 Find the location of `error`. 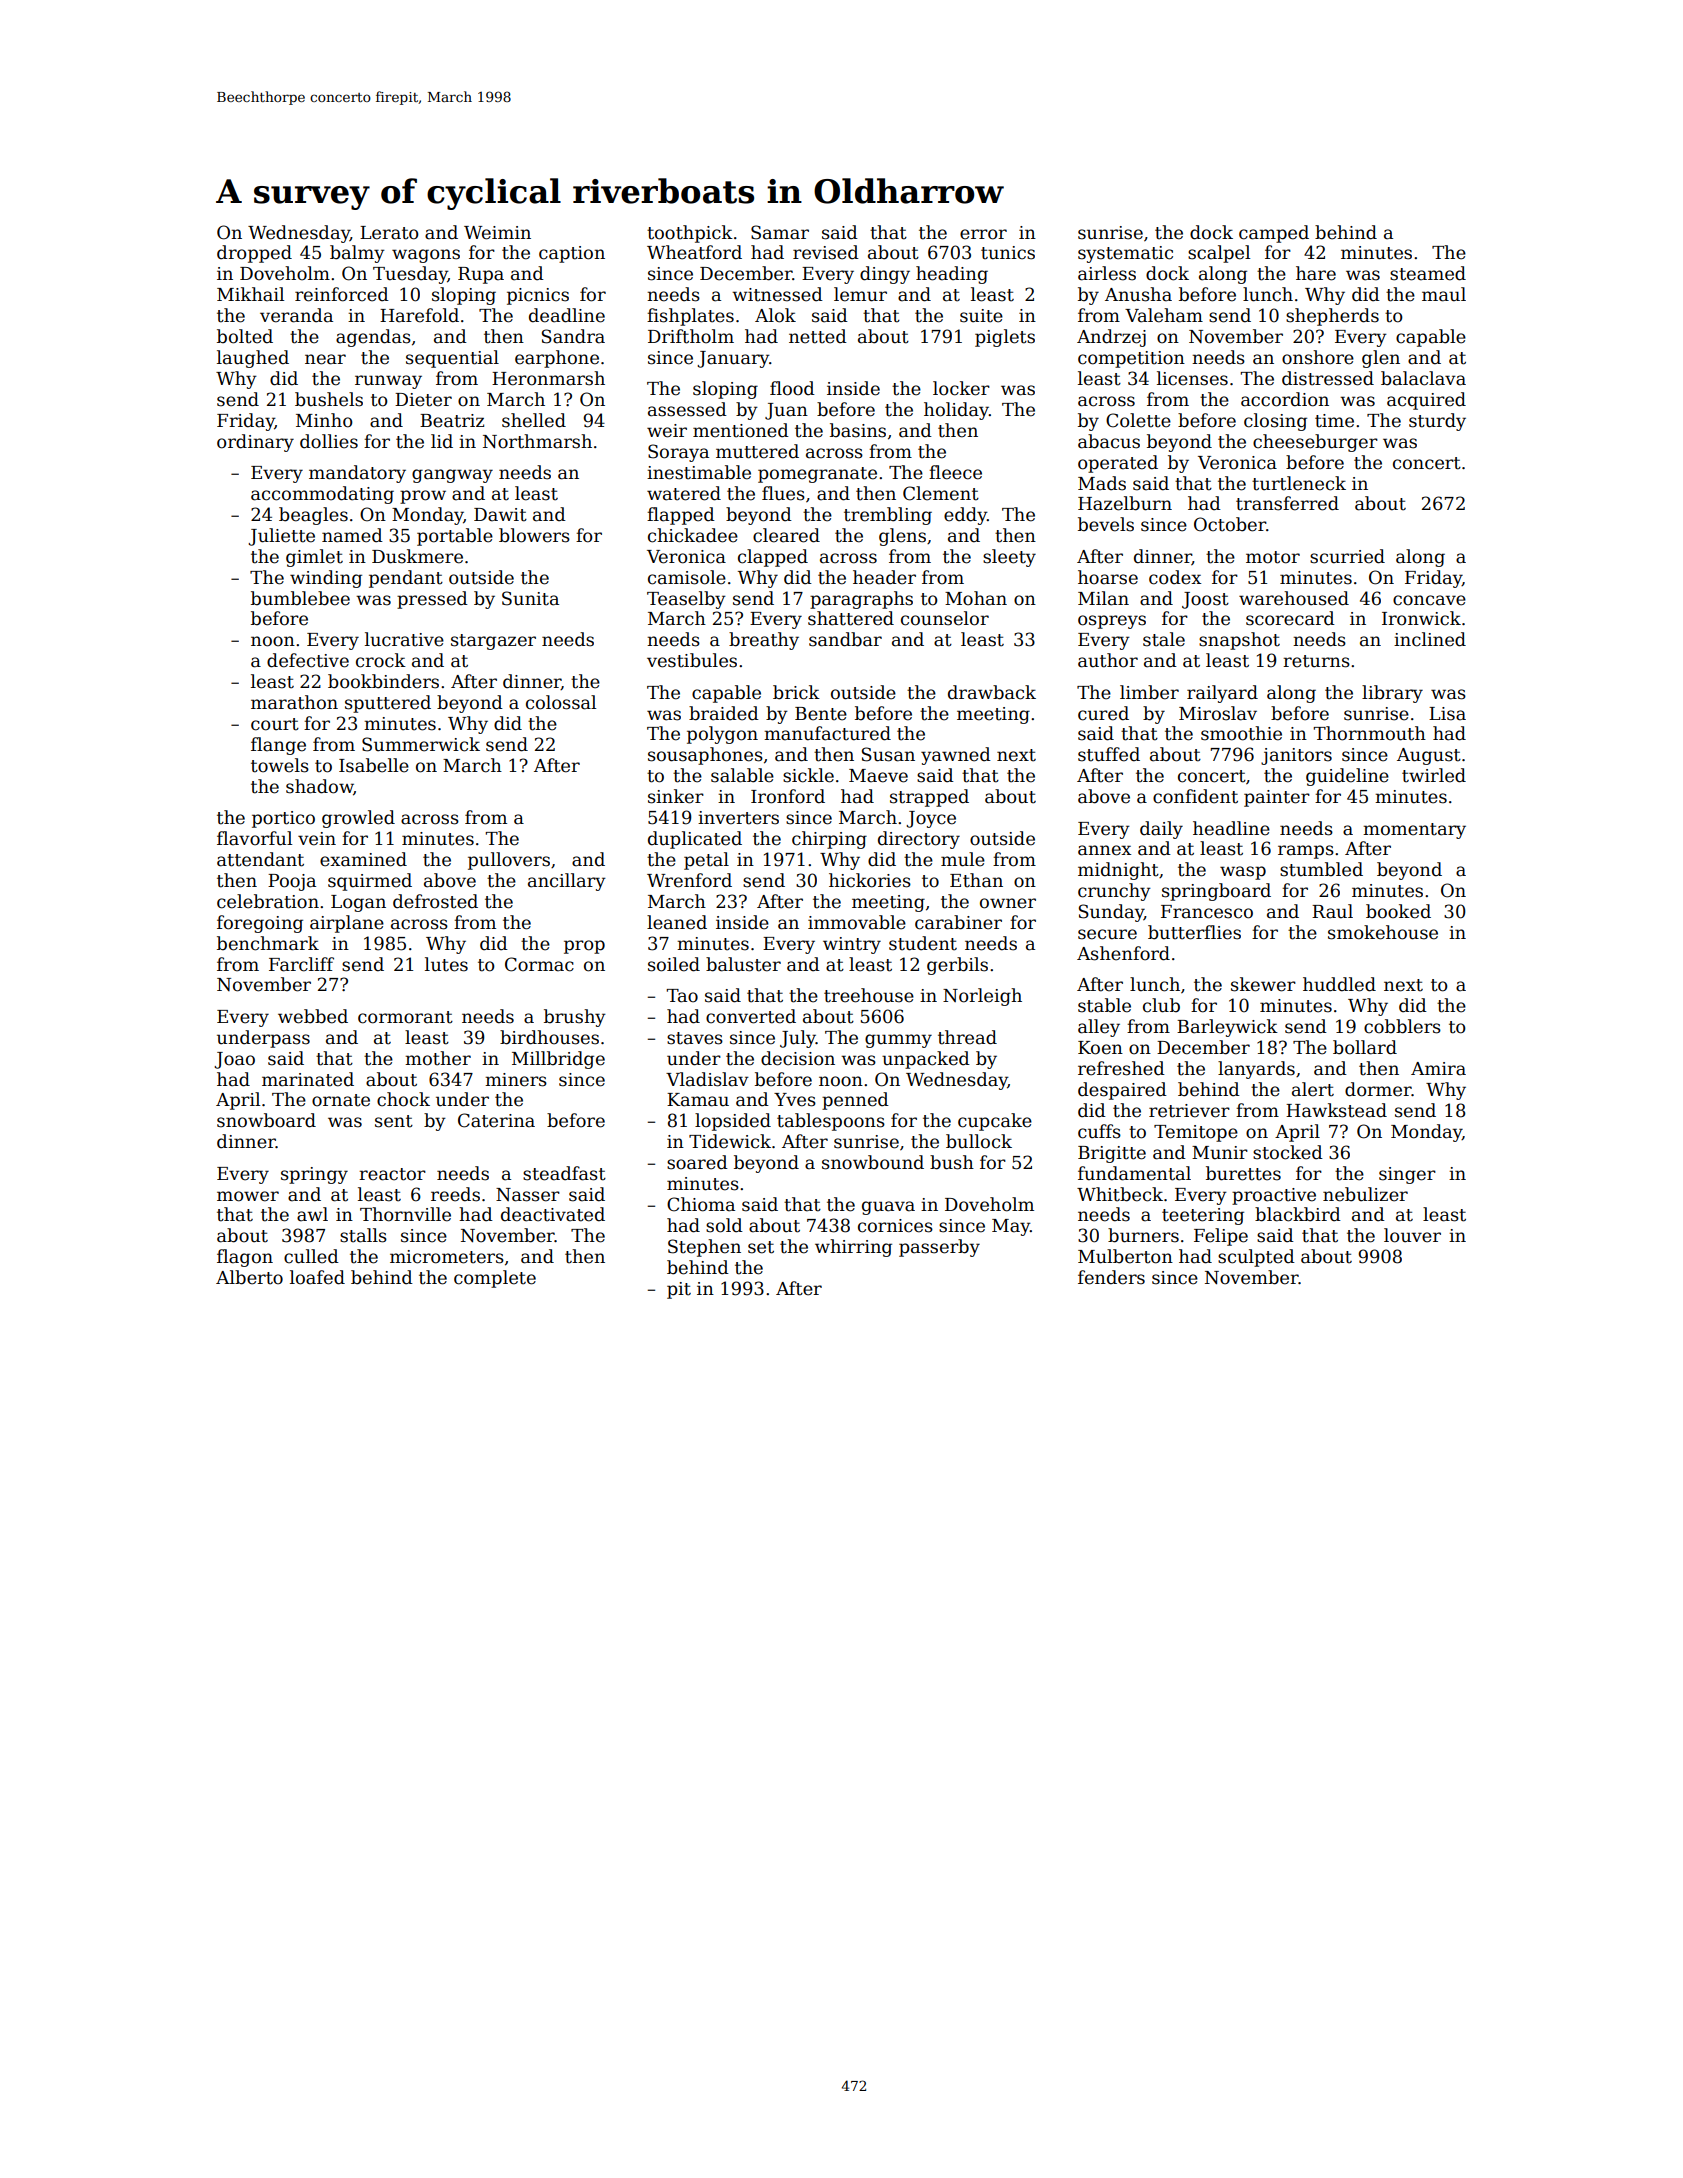

error is located at coordinates (983, 234).
